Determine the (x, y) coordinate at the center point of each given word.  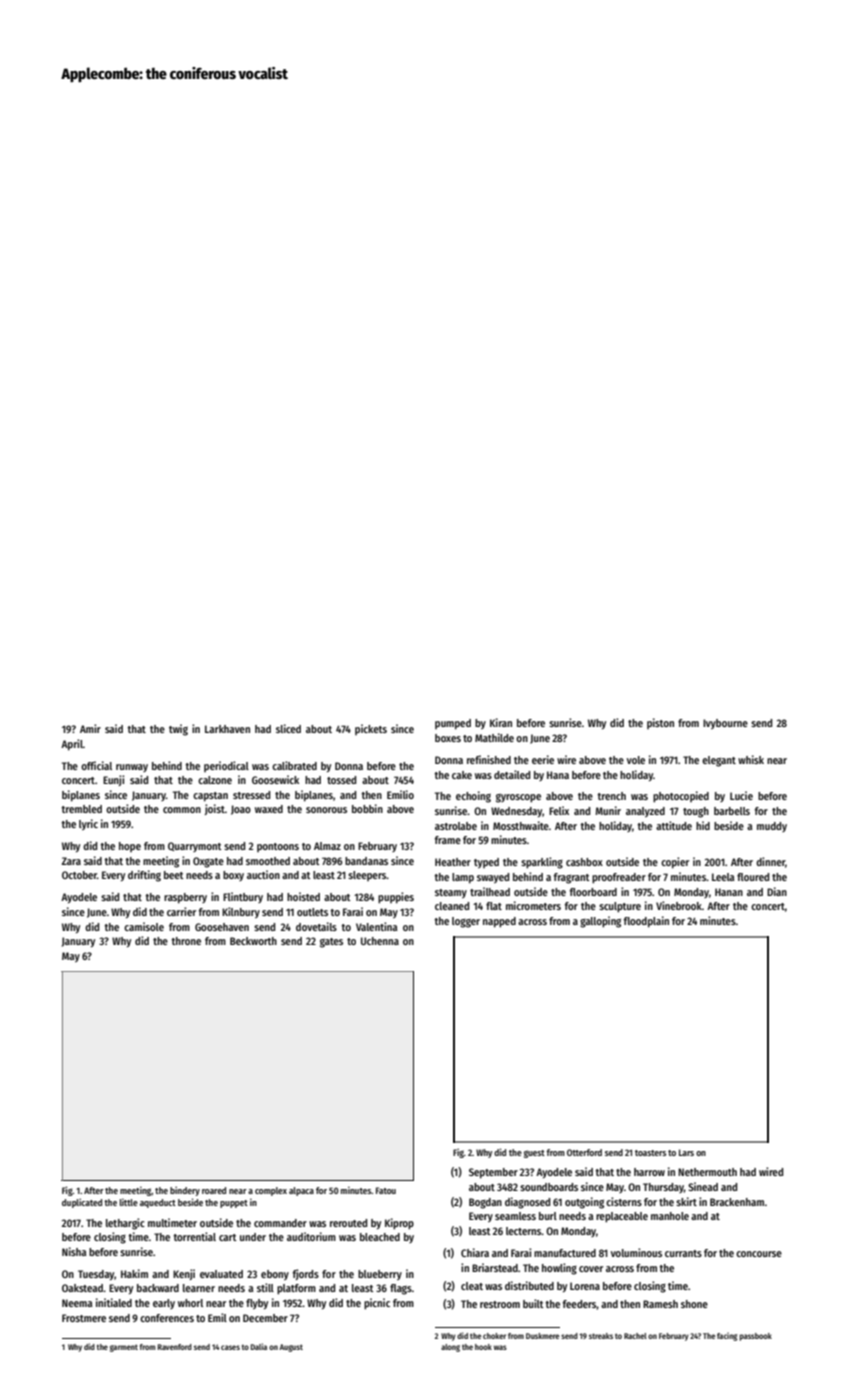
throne (186, 941)
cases (230, 1347)
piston (660, 723)
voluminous (636, 1252)
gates (331, 943)
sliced (288, 728)
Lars (686, 1152)
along (450, 1348)
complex (271, 1191)
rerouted (348, 1223)
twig (178, 730)
